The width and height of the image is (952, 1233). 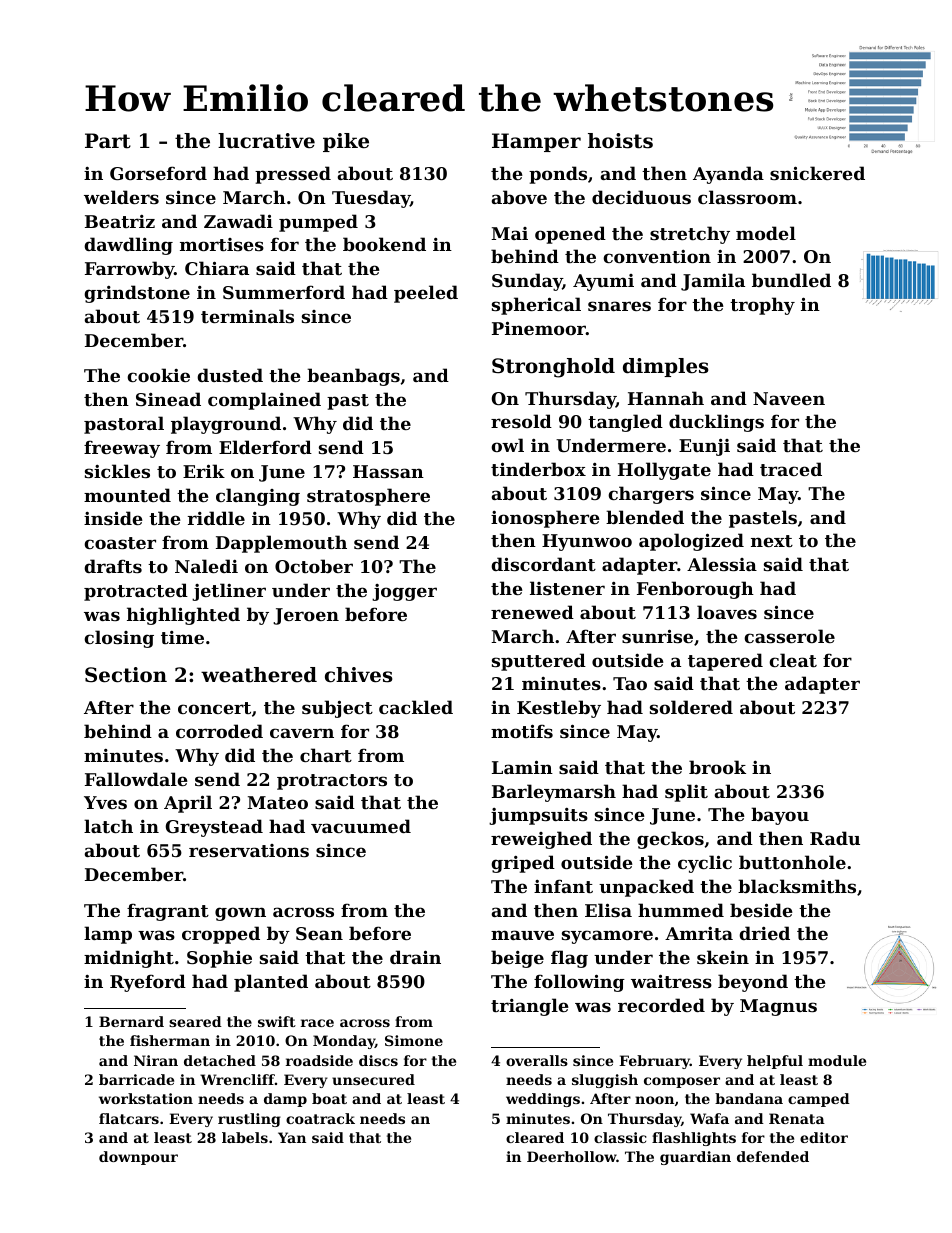 I want to click on Hassan, so click(x=388, y=471).
